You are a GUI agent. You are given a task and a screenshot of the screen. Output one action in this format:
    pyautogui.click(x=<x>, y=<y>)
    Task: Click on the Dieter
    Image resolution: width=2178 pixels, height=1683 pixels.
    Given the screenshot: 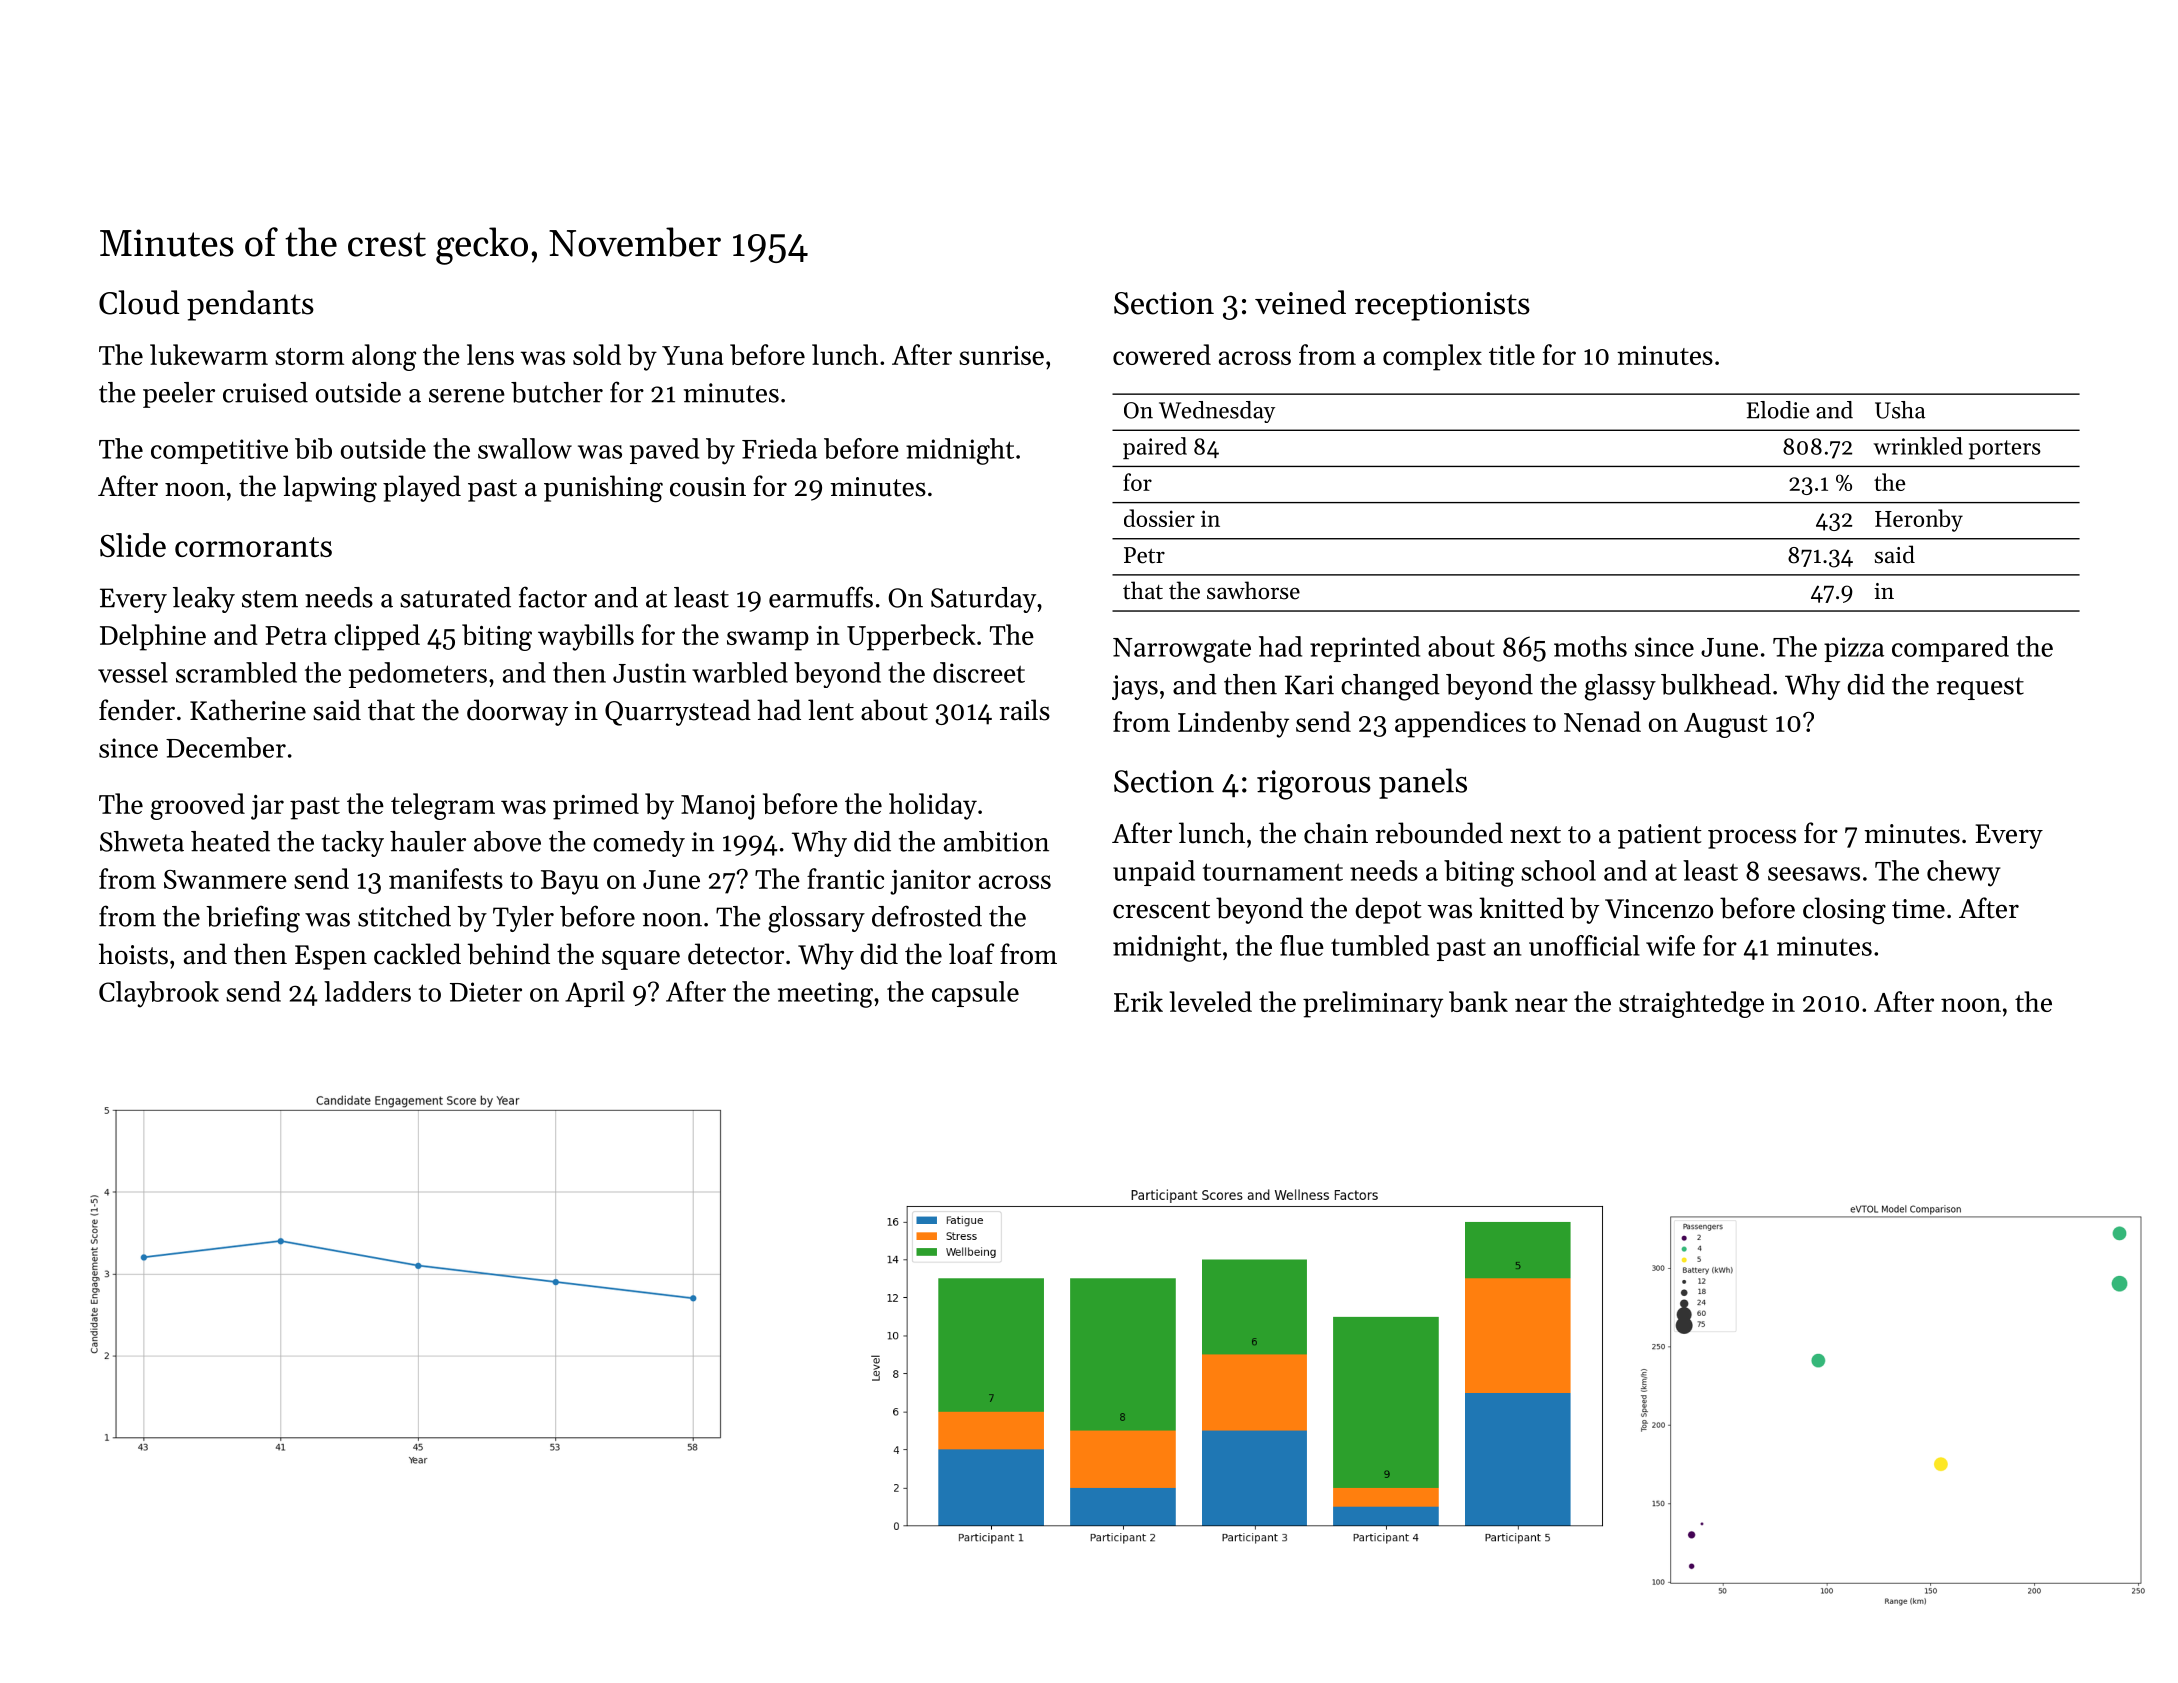 What is the action you would take?
    pyautogui.click(x=486, y=992)
